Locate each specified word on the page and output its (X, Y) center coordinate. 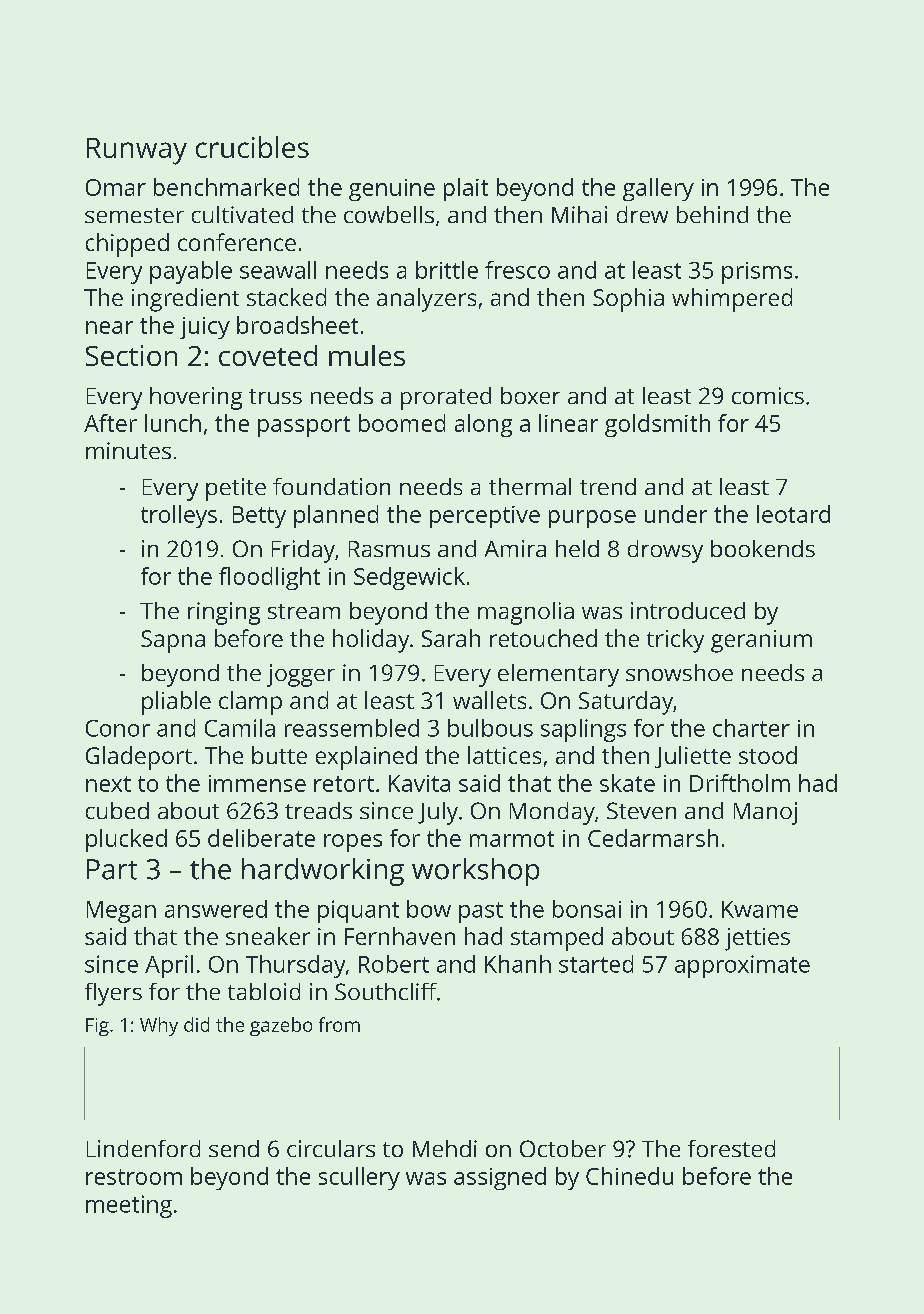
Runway (137, 151)
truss (275, 396)
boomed (402, 423)
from (339, 1024)
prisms (757, 273)
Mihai (579, 214)
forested (731, 1148)
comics (768, 395)
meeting (129, 1206)
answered (216, 909)
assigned (500, 1178)
